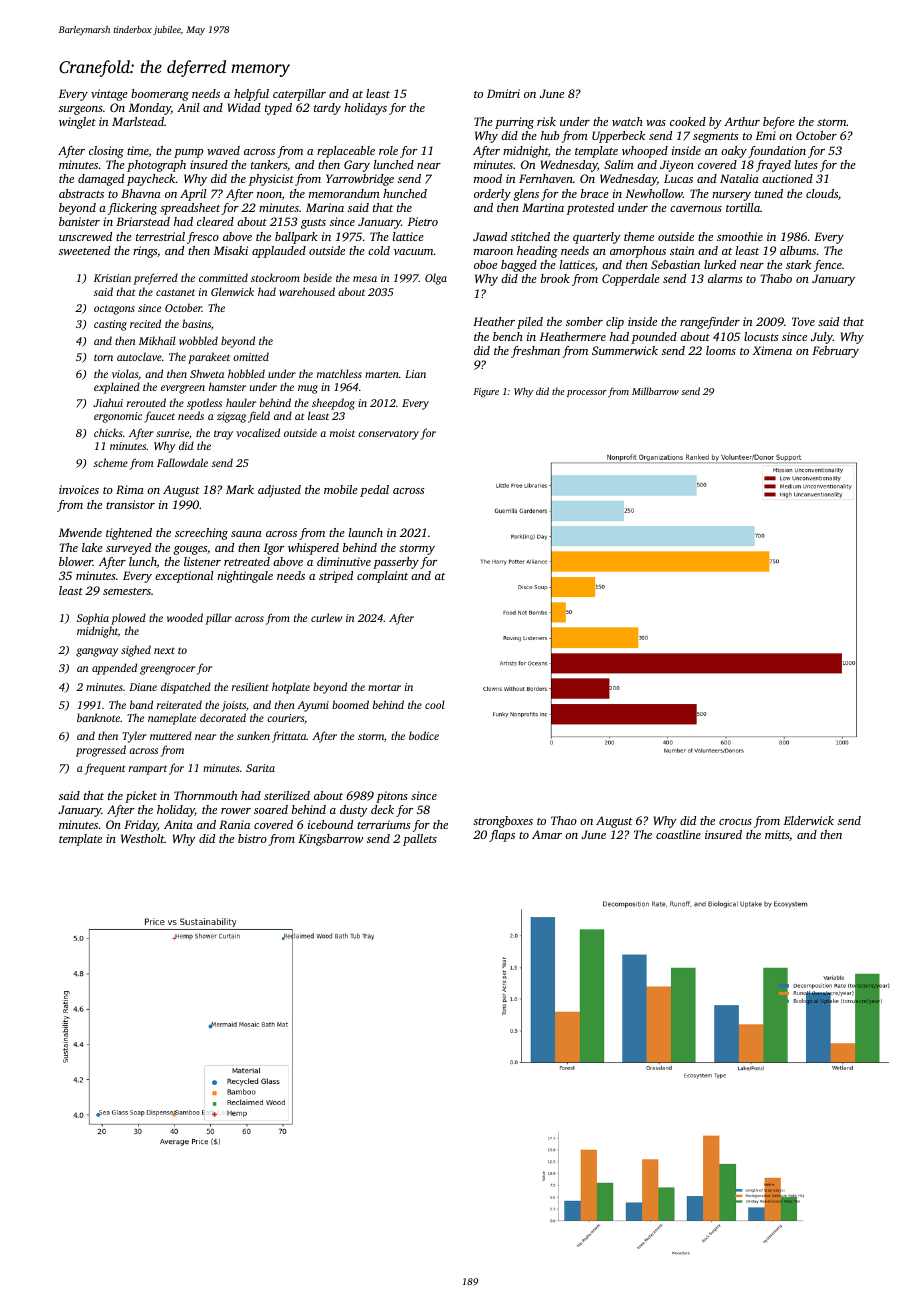  Describe the element at coordinates (803, 321) in the screenshot. I see `Tove` at that location.
